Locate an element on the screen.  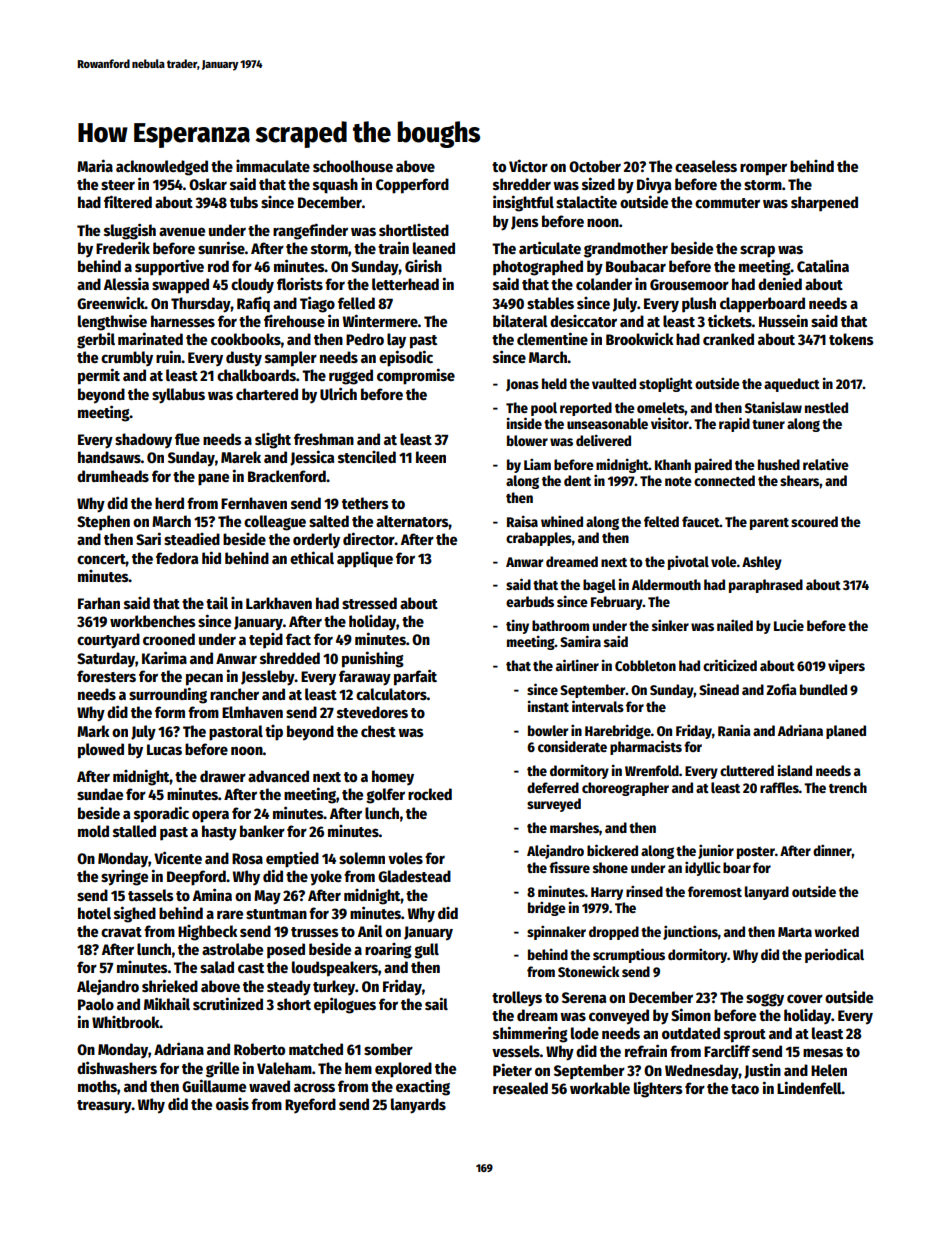
Zofia is located at coordinates (781, 689).
